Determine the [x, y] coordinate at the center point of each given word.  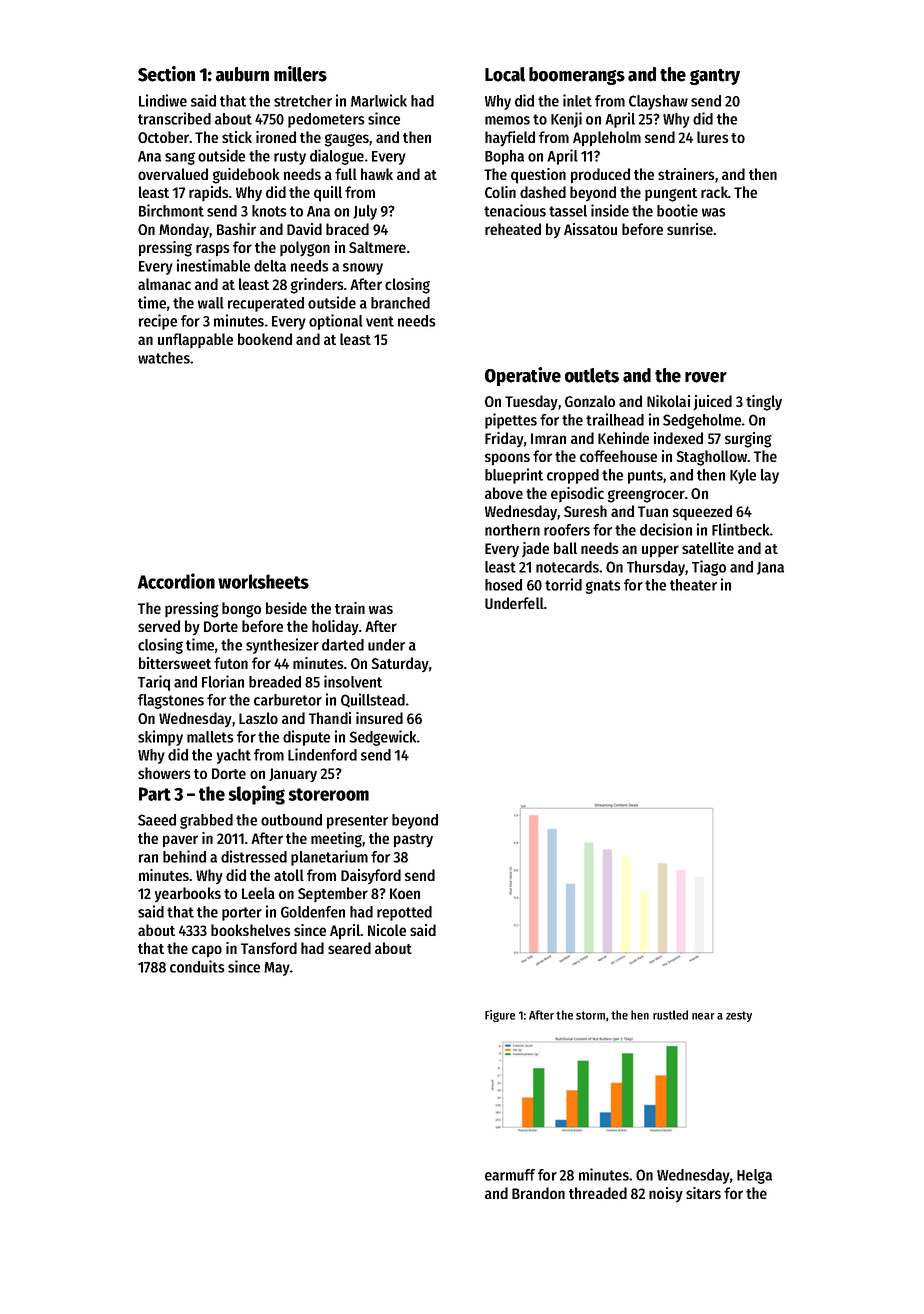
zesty [739, 1016]
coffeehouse [618, 456]
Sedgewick [382, 738]
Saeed [157, 820]
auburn [242, 74]
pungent [671, 195]
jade [535, 549]
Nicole [387, 930]
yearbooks [188, 895]
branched [400, 303]
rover [706, 377]
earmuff [510, 1175]
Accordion [176, 581]
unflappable [195, 340]
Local [505, 74]
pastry [413, 841]
